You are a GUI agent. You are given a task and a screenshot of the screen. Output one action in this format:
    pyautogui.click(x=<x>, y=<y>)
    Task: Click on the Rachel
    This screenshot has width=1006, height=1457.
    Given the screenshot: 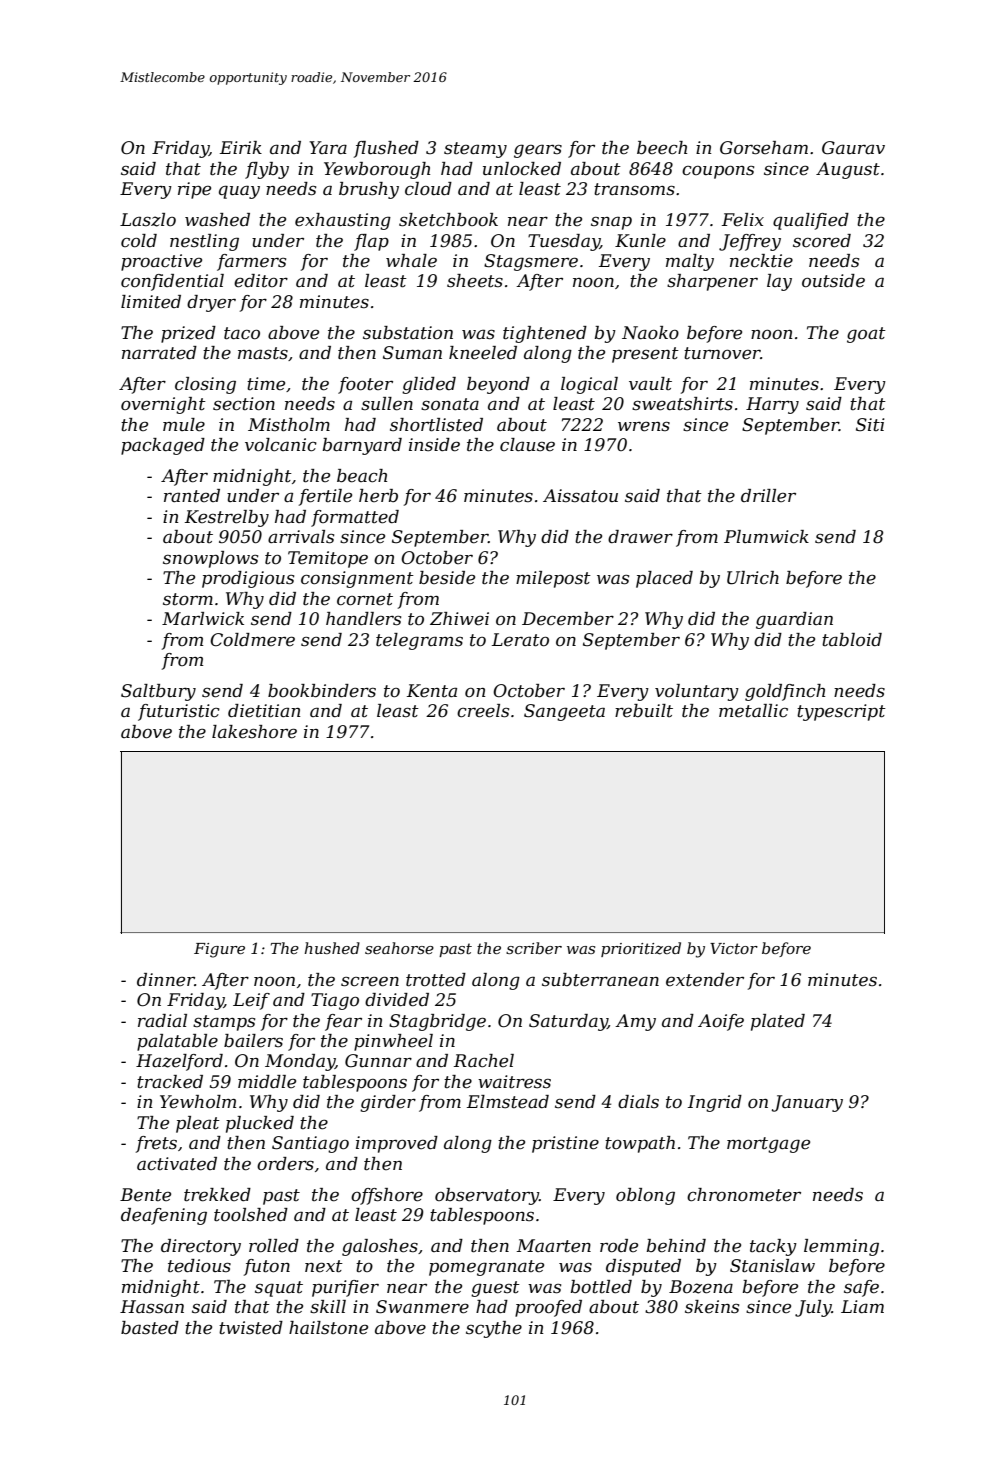 What is the action you would take?
    pyautogui.click(x=484, y=1061)
